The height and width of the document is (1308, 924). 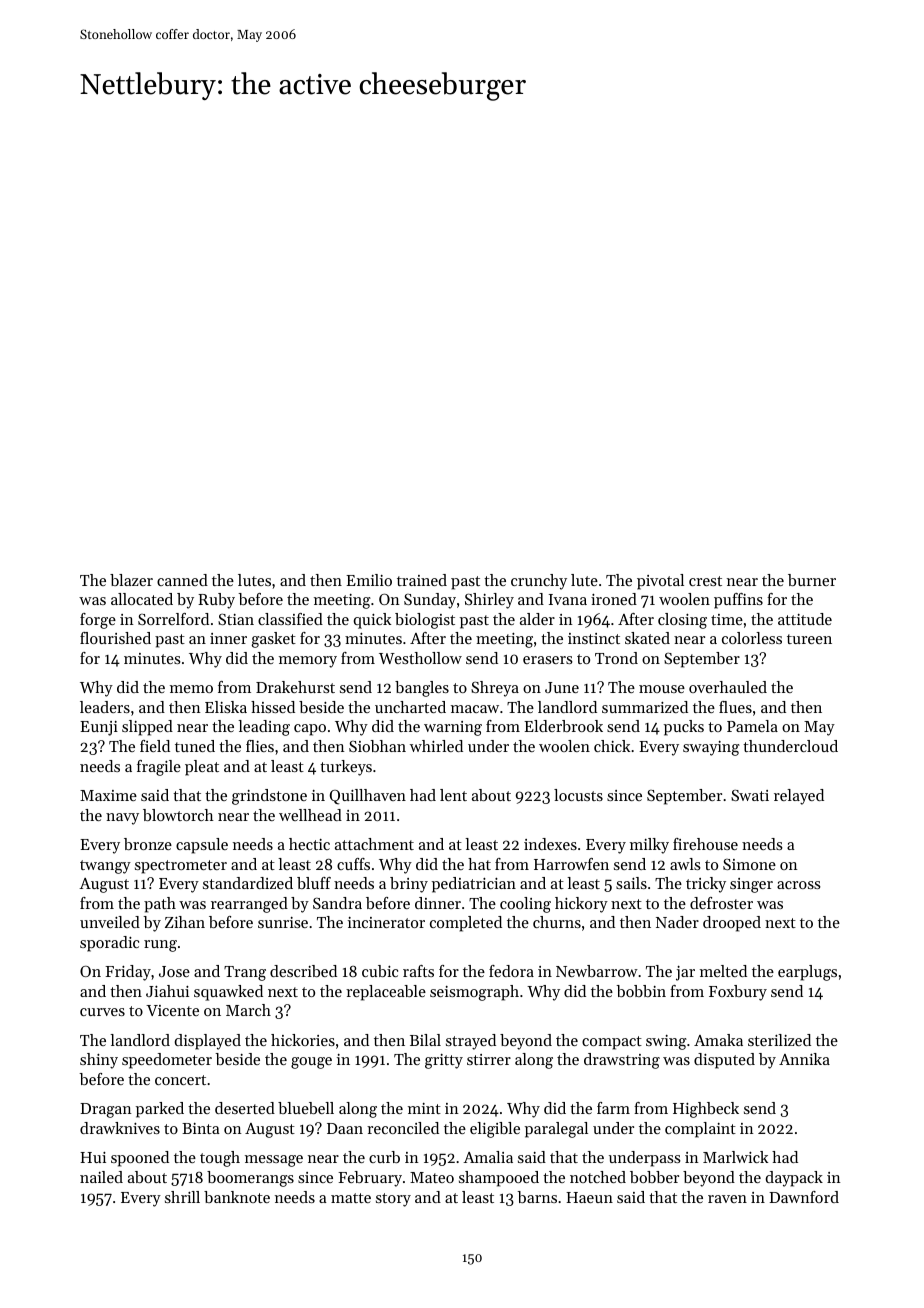 What do you see at coordinates (422, 580) in the document?
I see `trained` at bounding box center [422, 580].
